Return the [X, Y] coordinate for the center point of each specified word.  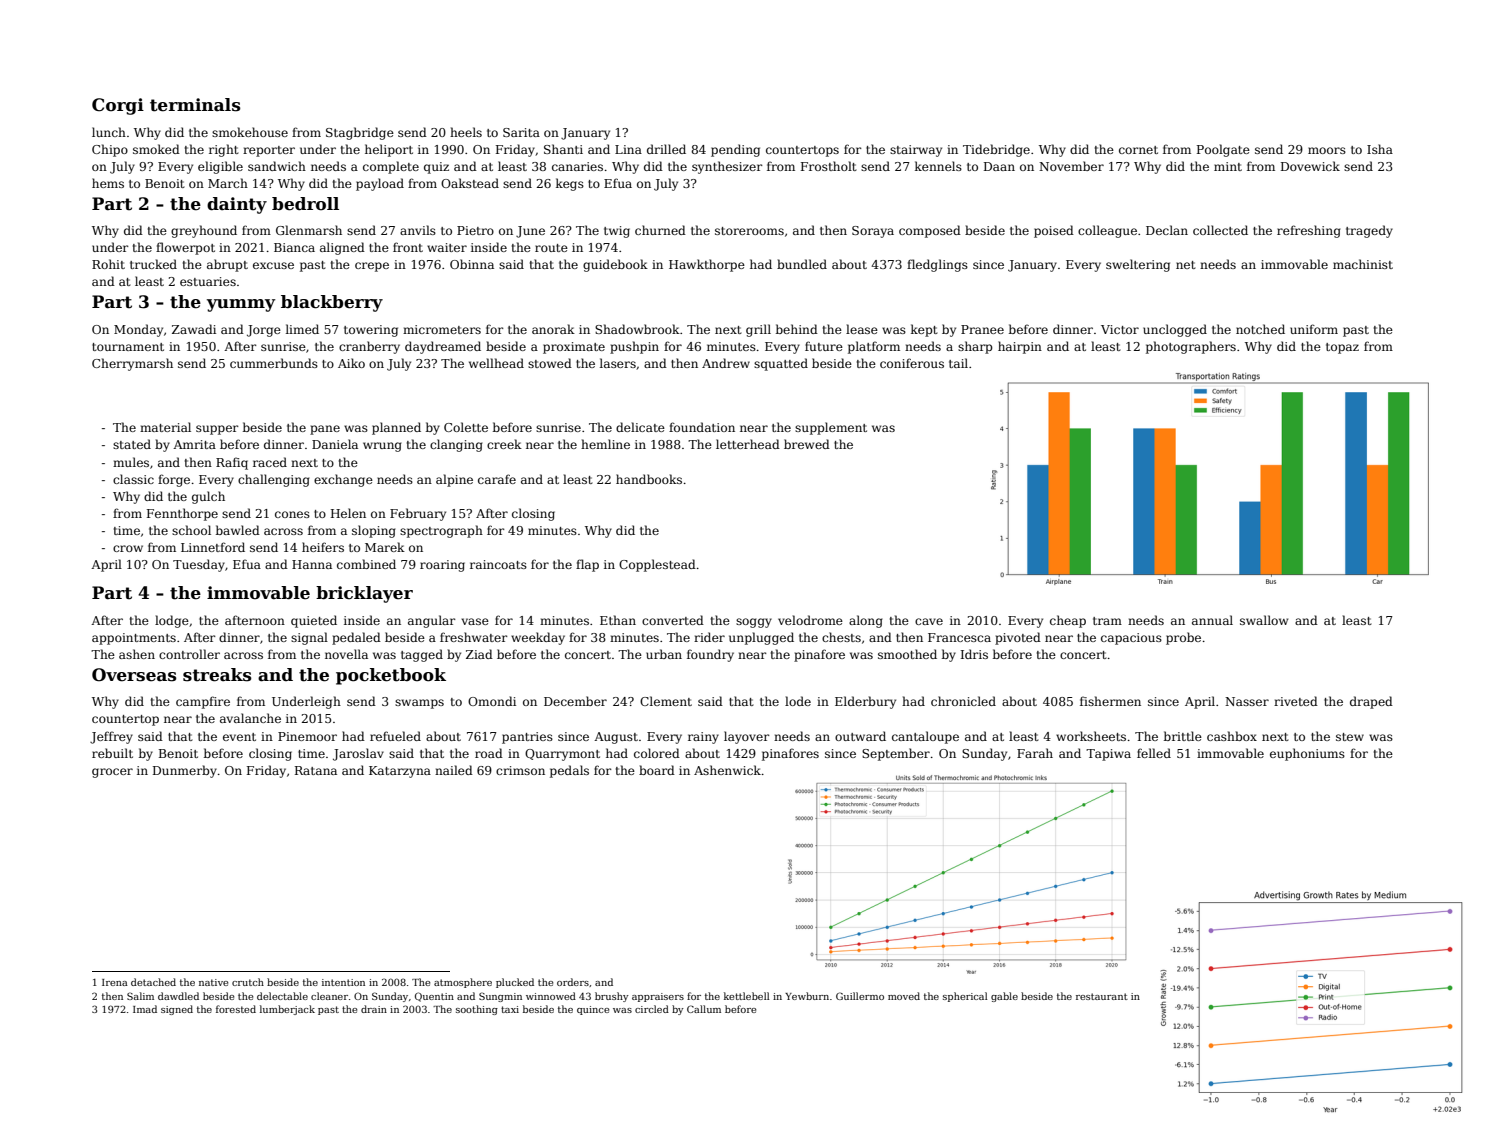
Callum [704, 1009]
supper [217, 430]
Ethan [618, 620]
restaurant [1102, 996]
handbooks [649, 479]
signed [177, 1010]
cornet [1138, 150]
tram [1107, 621]
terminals [195, 105]
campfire [203, 702]
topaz [1342, 348]
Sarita [521, 132]
